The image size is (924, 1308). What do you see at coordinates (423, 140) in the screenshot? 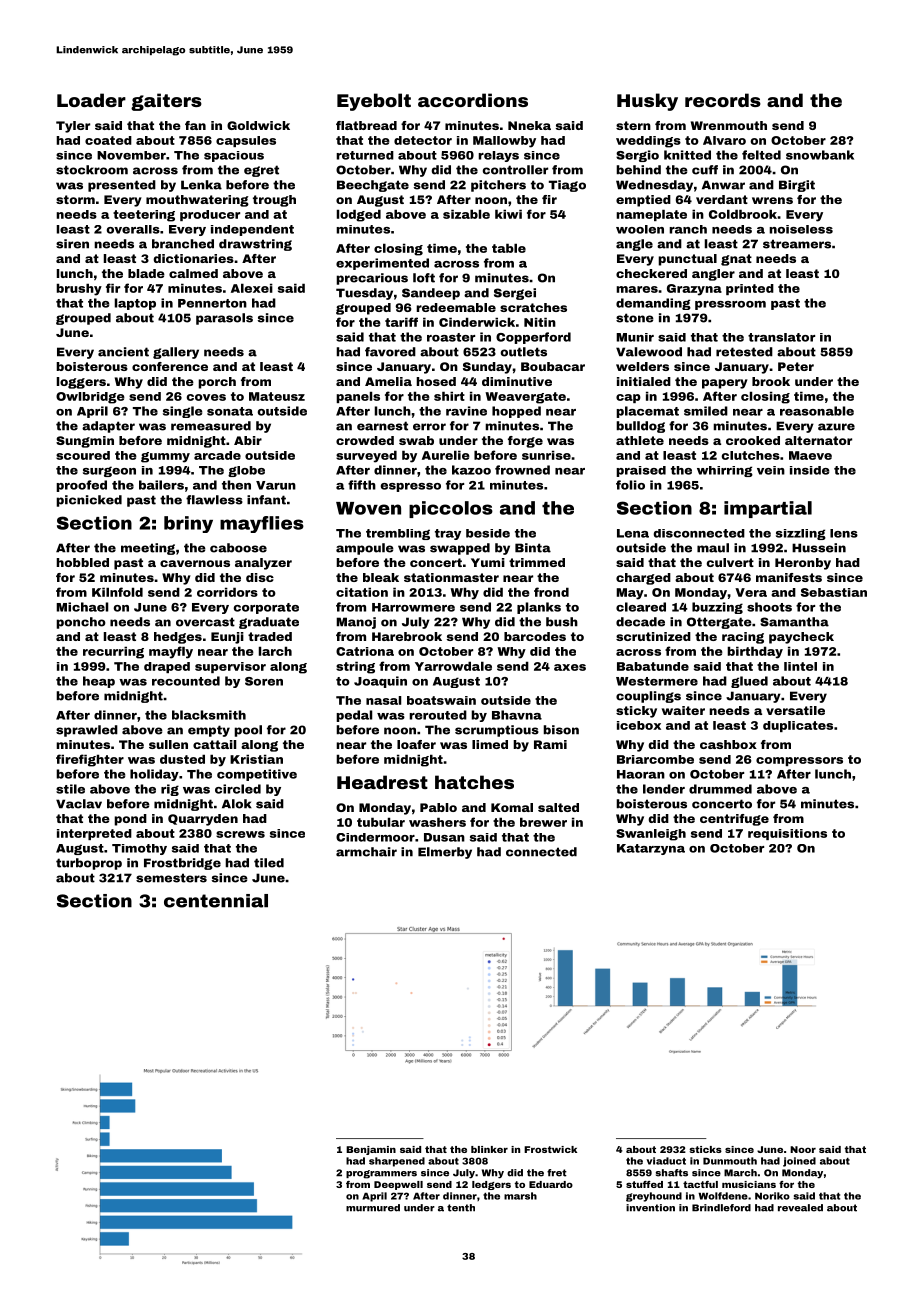
I see `detector` at bounding box center [423, 140].
